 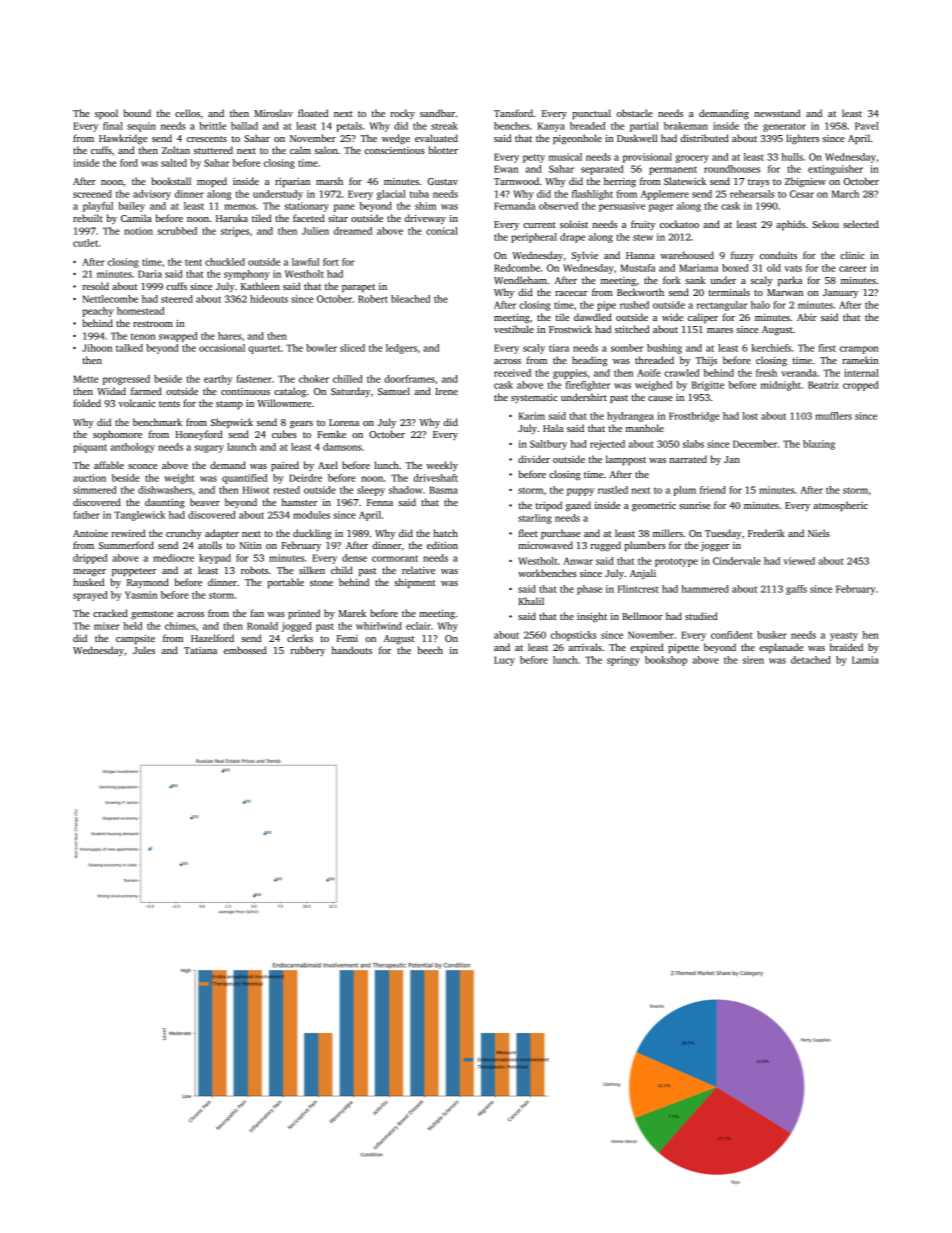 I want to click on mixer, so click(x=106, y=626).
